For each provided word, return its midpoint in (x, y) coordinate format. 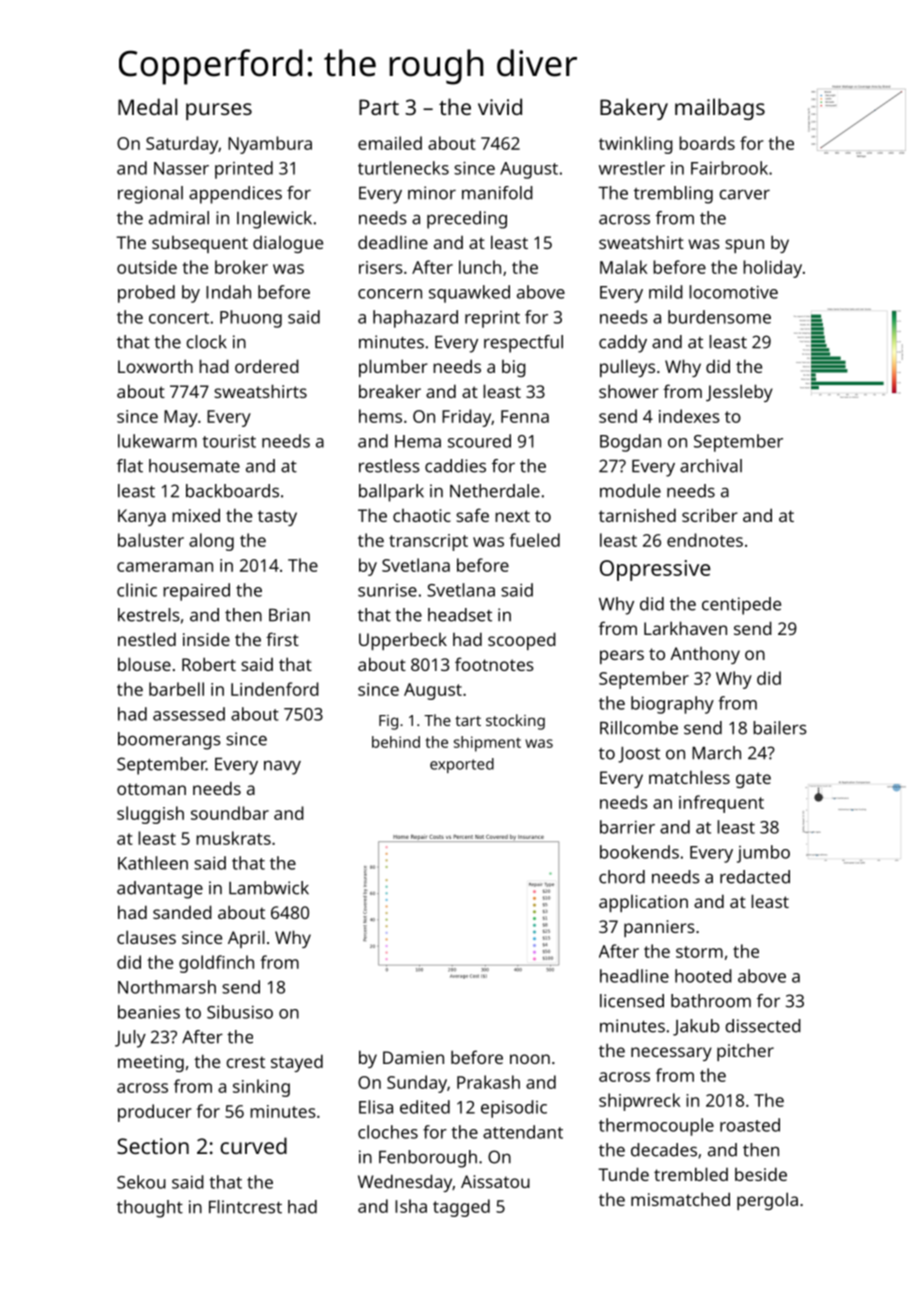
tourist (229, 441)
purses (219, 111)
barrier (627, 827)
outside (147, 267)
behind (396, 742)
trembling (673, 195)
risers (381, 267)
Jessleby (739, 393)
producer (155, 1113)
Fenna (525, 416)
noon (530, 1059)
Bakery (634, 109)
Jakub (696, 1027)
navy (282, 767)
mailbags (720, 109)
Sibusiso (240, 1012)
